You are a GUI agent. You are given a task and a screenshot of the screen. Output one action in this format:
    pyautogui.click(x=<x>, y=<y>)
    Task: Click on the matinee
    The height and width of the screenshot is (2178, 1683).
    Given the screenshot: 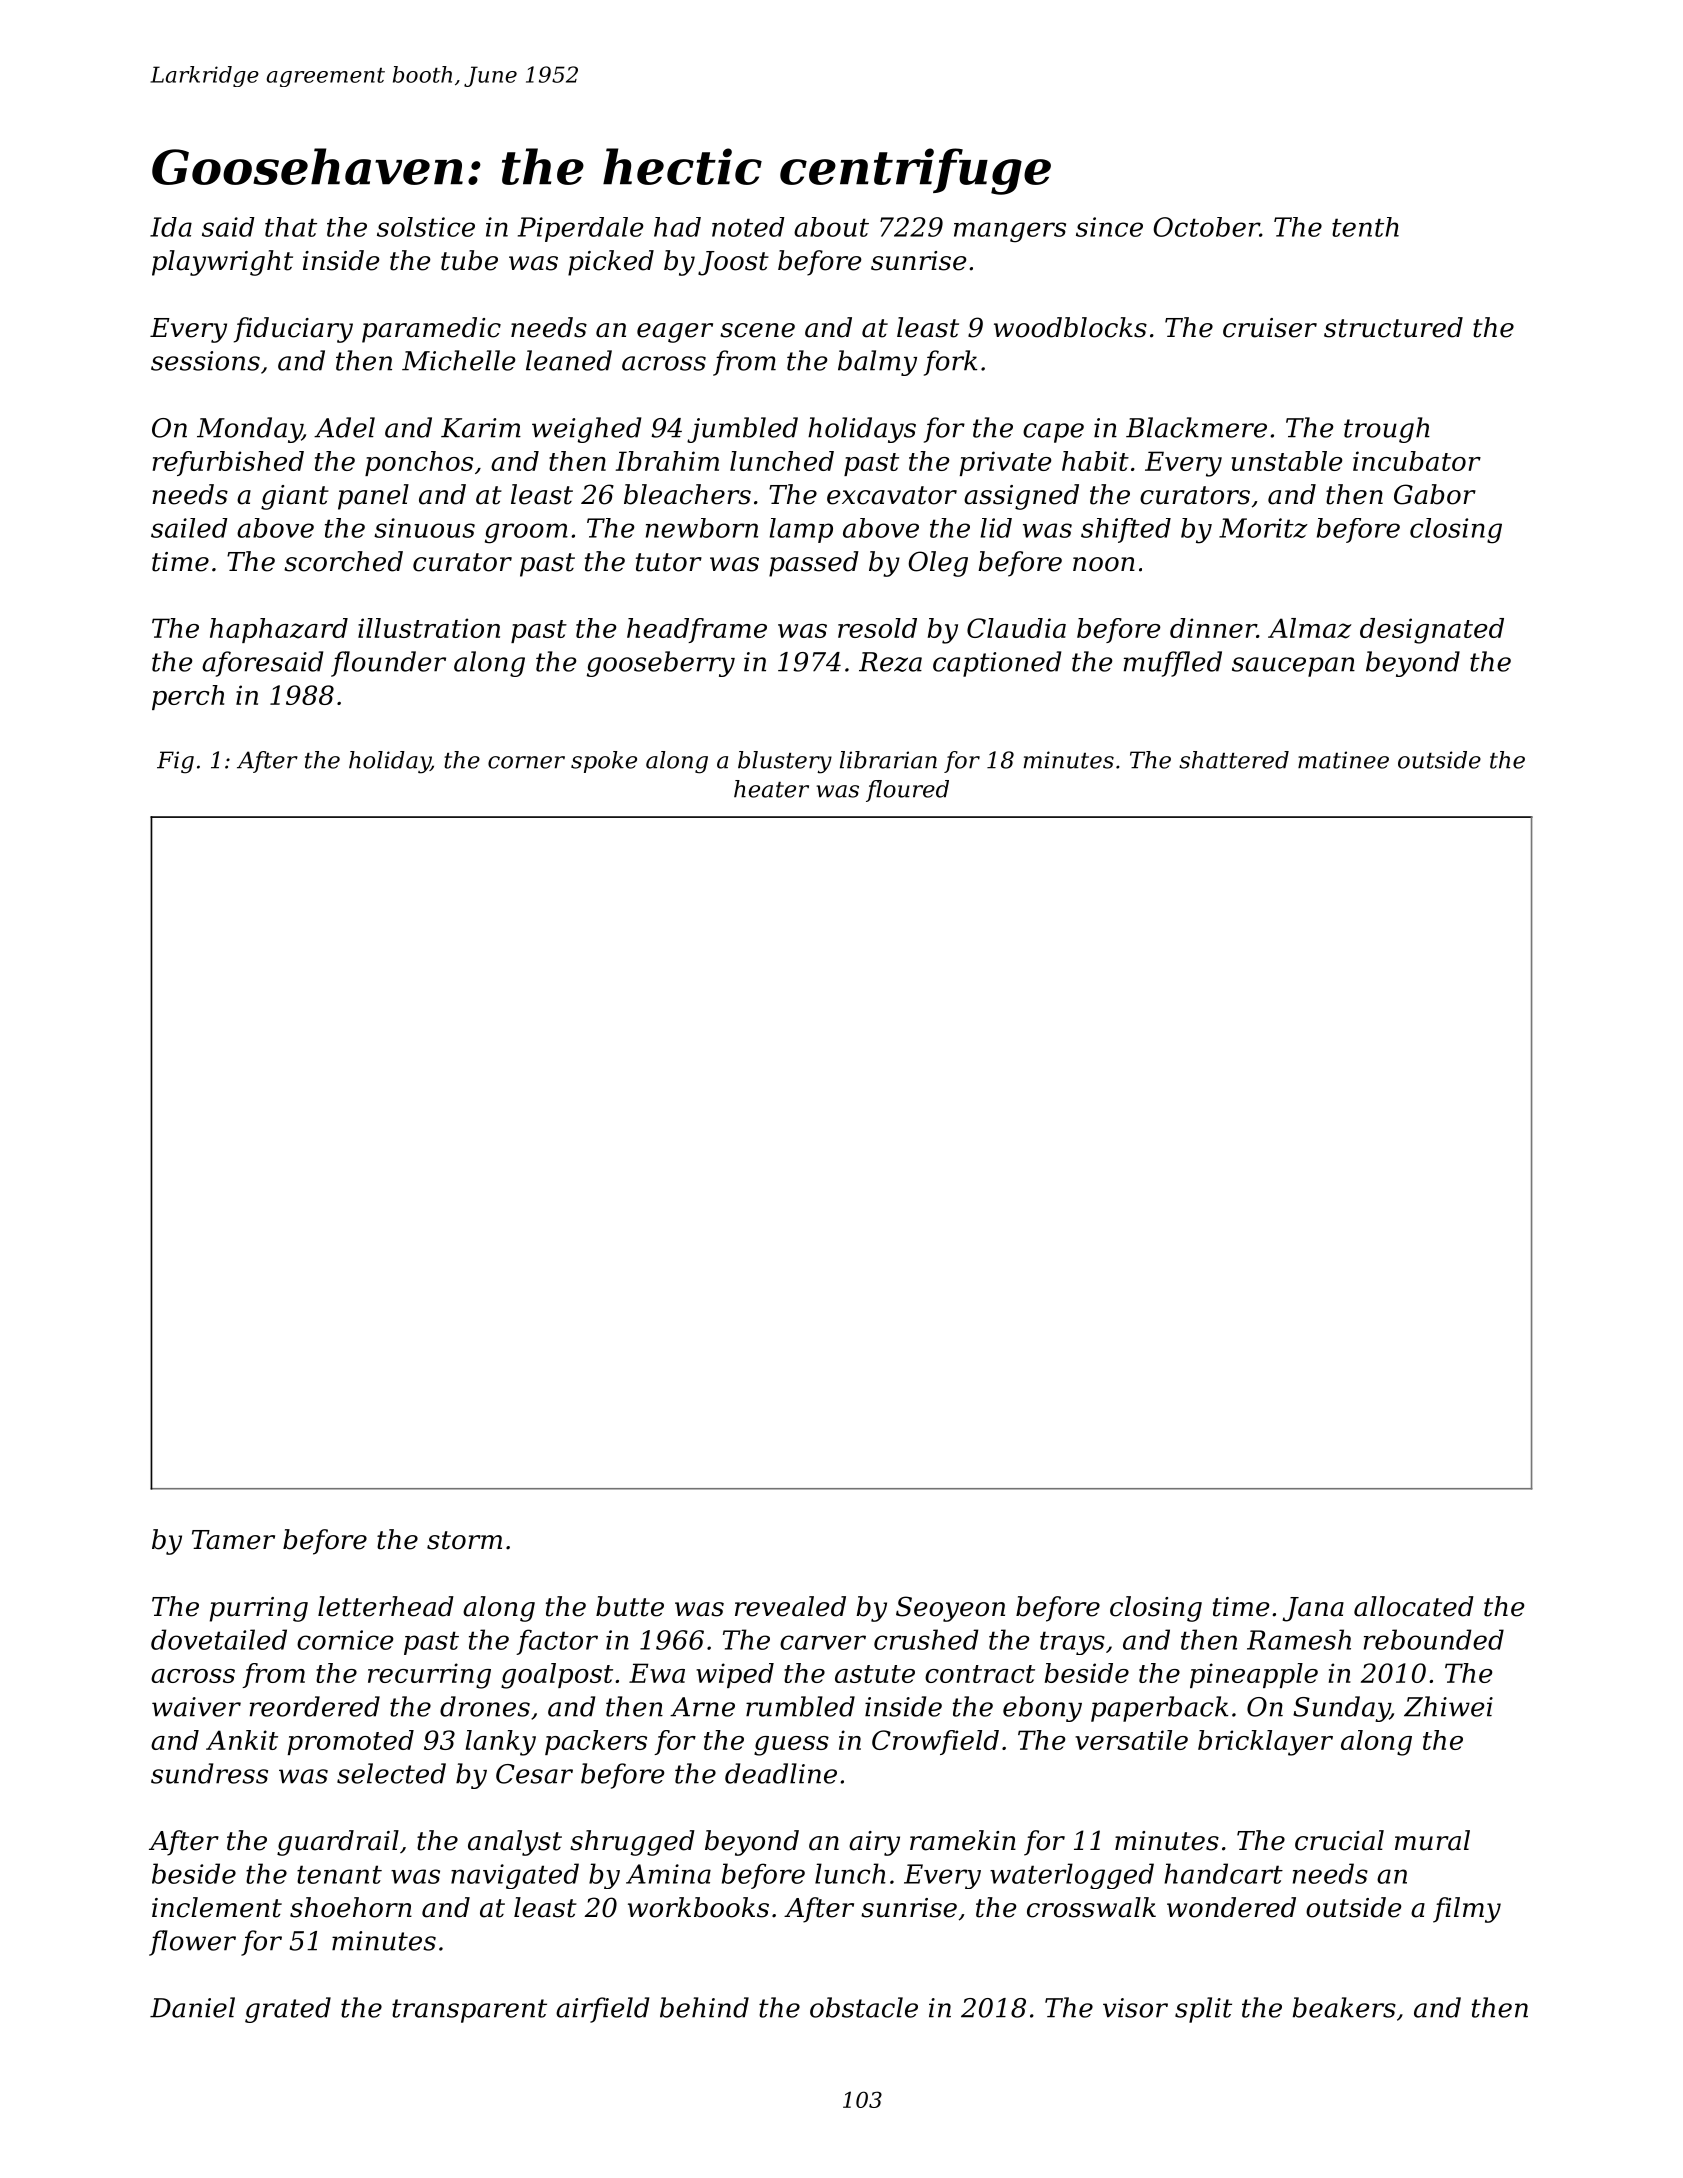 What is the action you would take?
    pyautogui.click(x=1343, y=760)
